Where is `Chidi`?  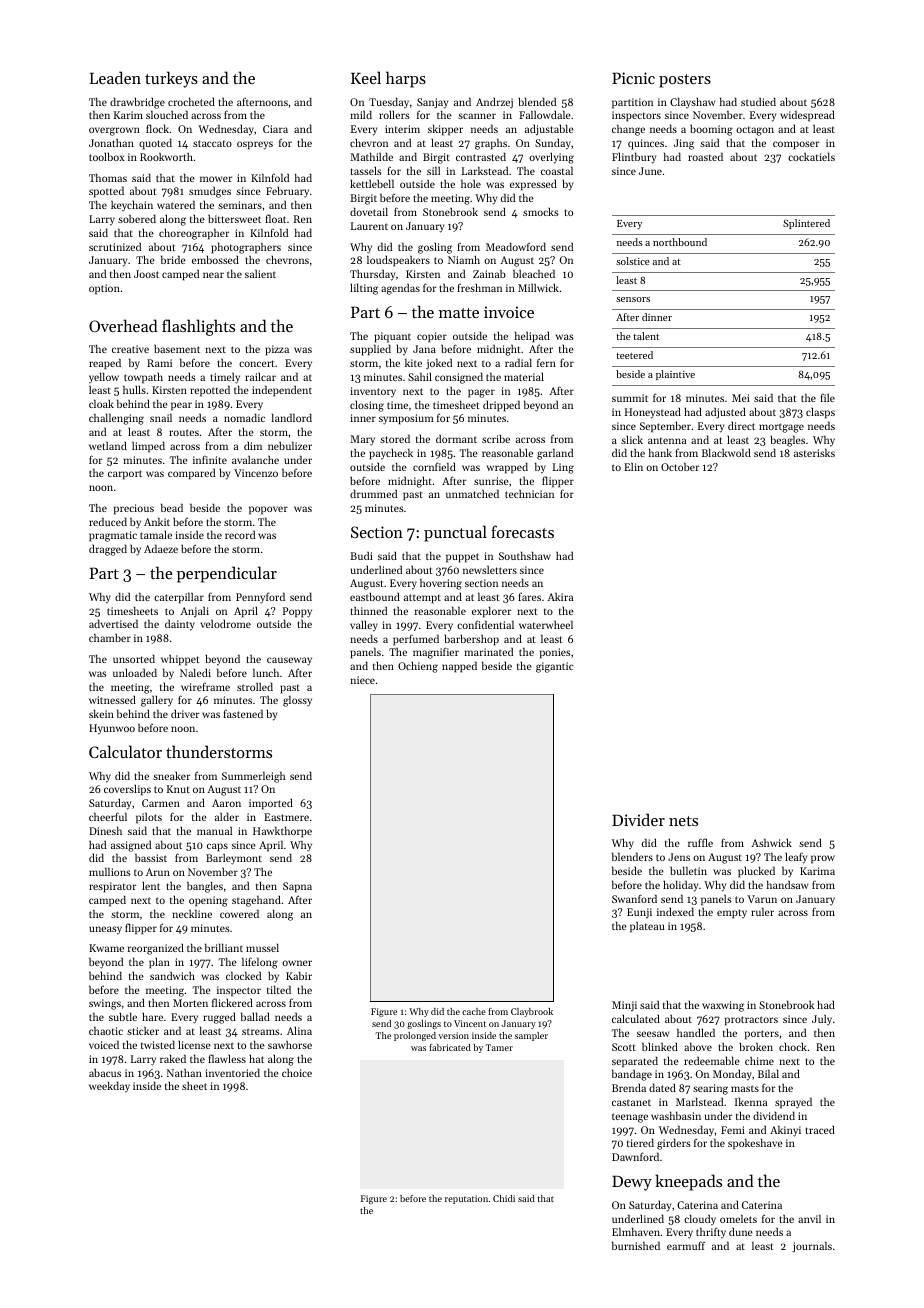 Chidi is located at coordinates (504, 1198).
